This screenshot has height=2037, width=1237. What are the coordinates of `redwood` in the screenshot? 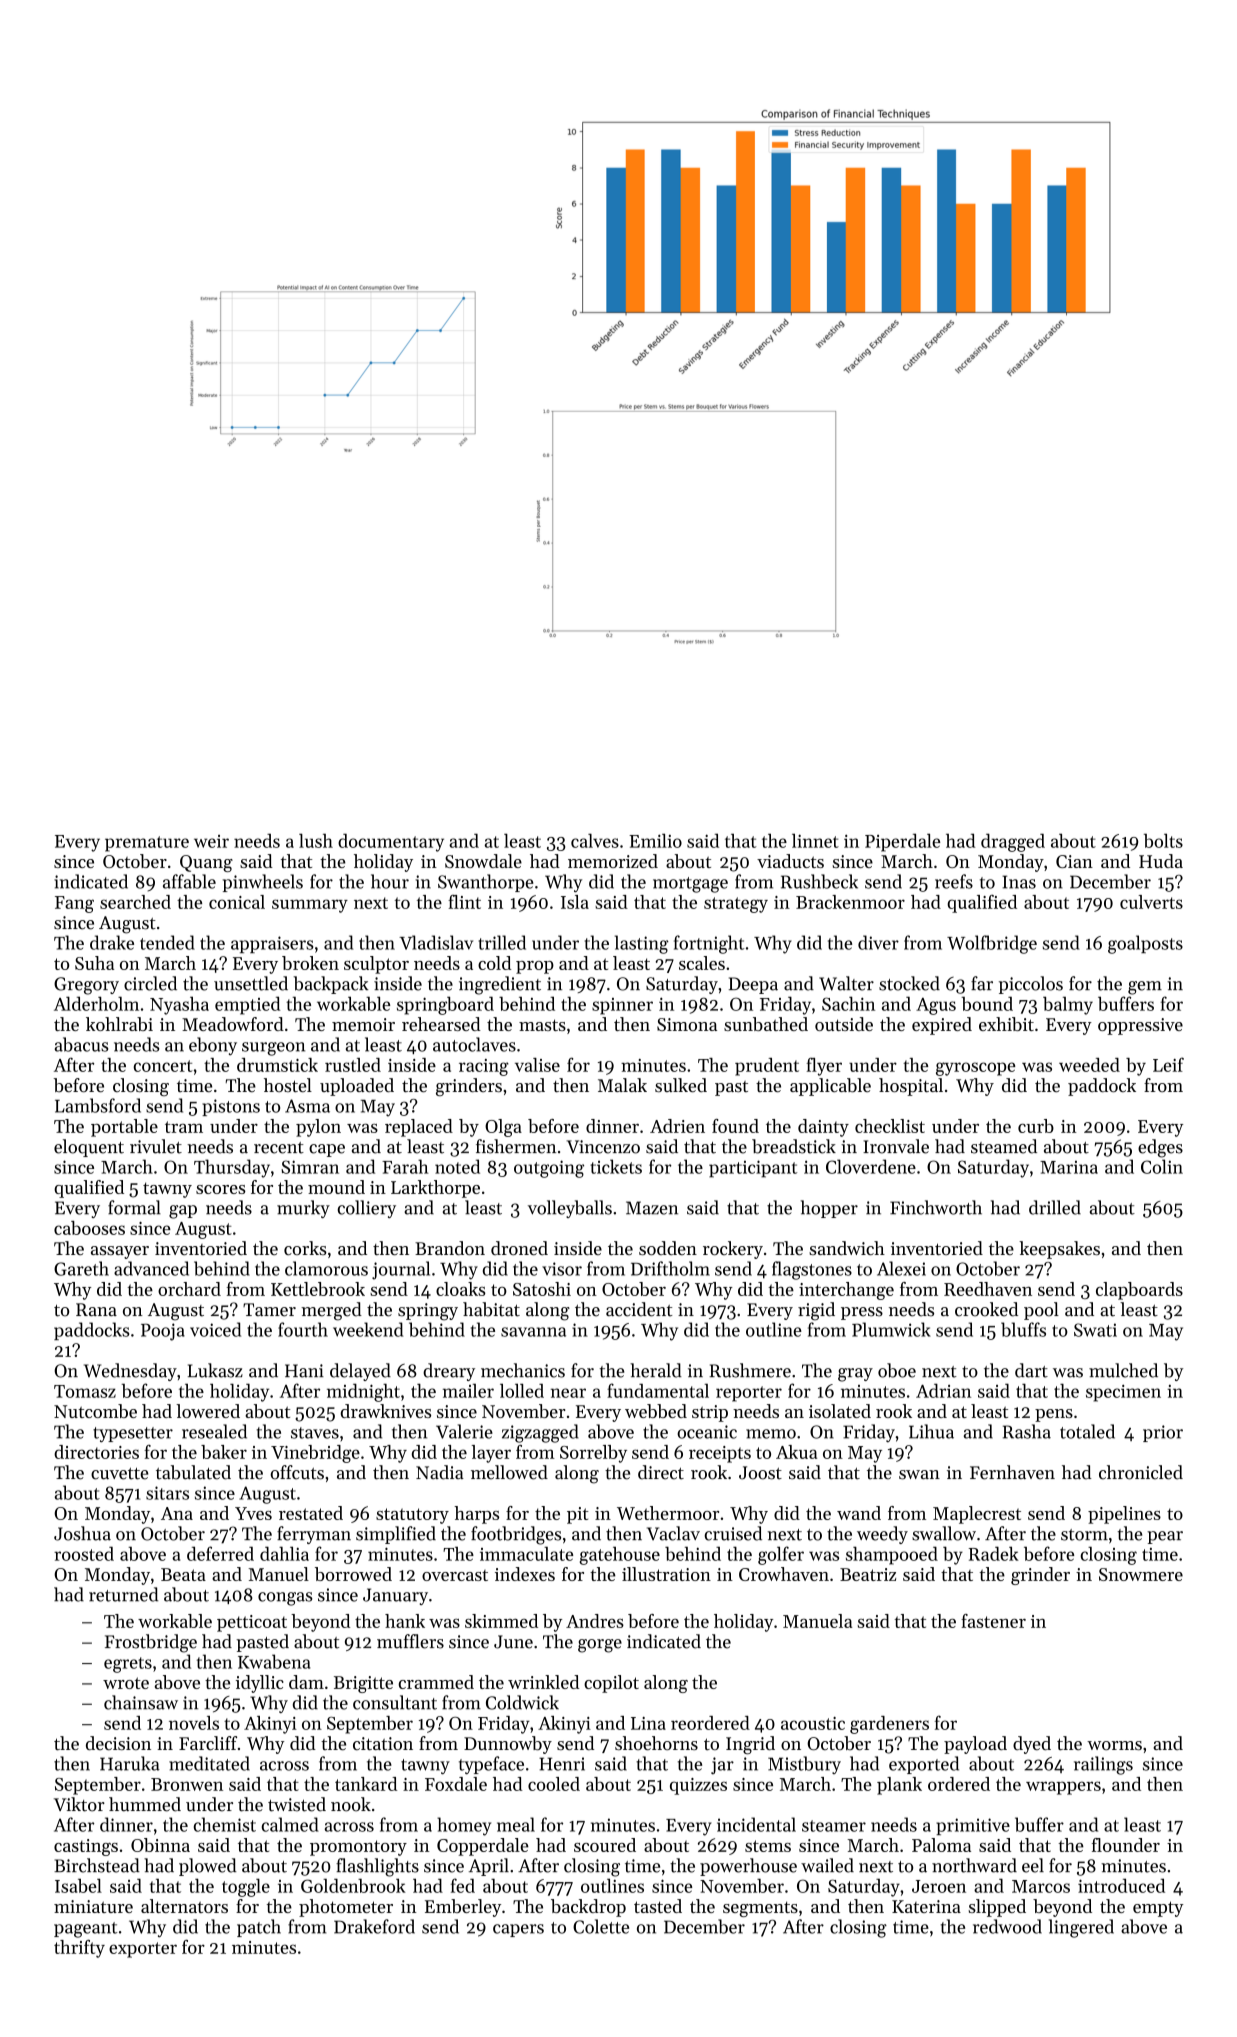 It's located at (1007, 1926).
